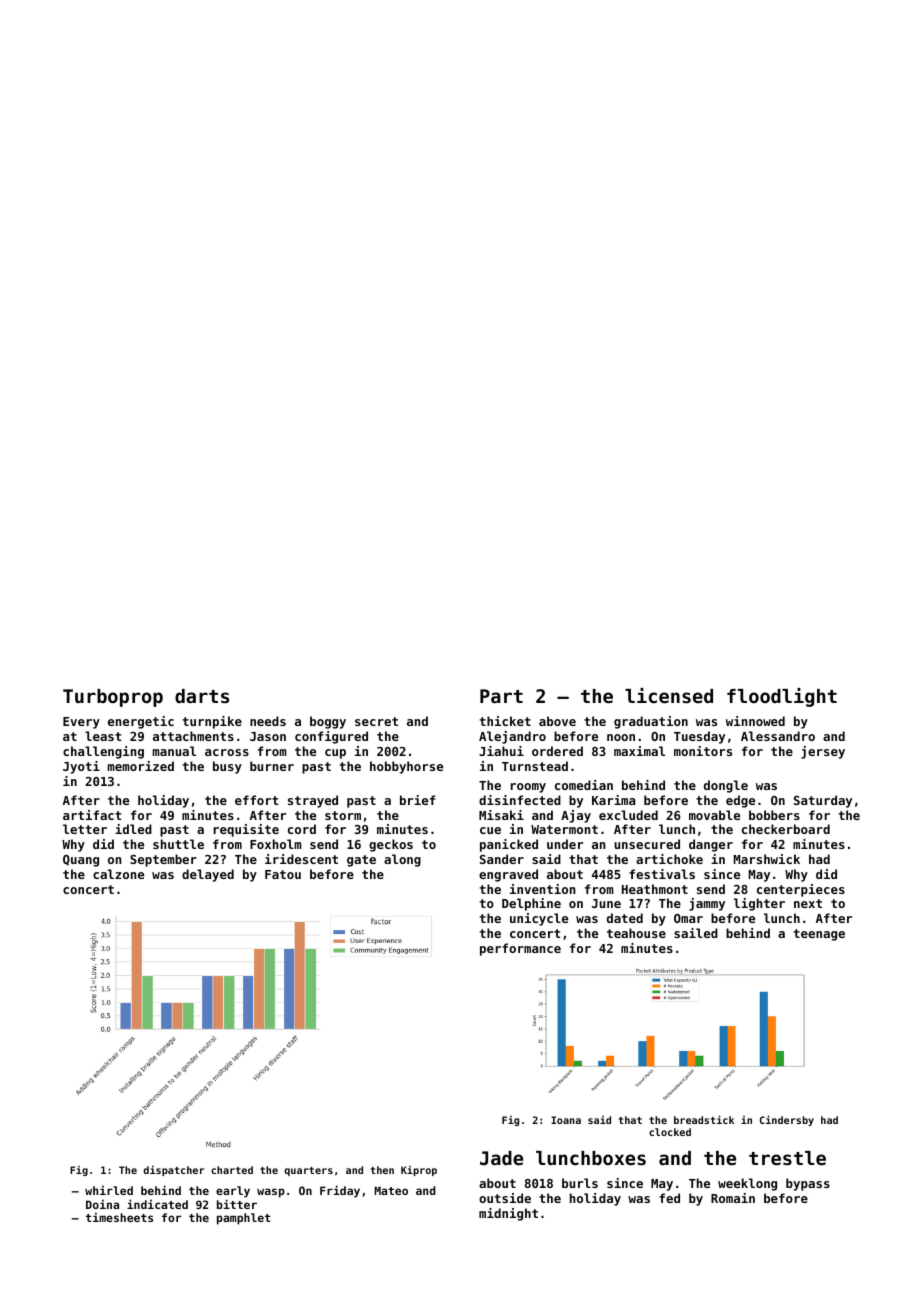  I want to click on energetic, so click(141, 722).
